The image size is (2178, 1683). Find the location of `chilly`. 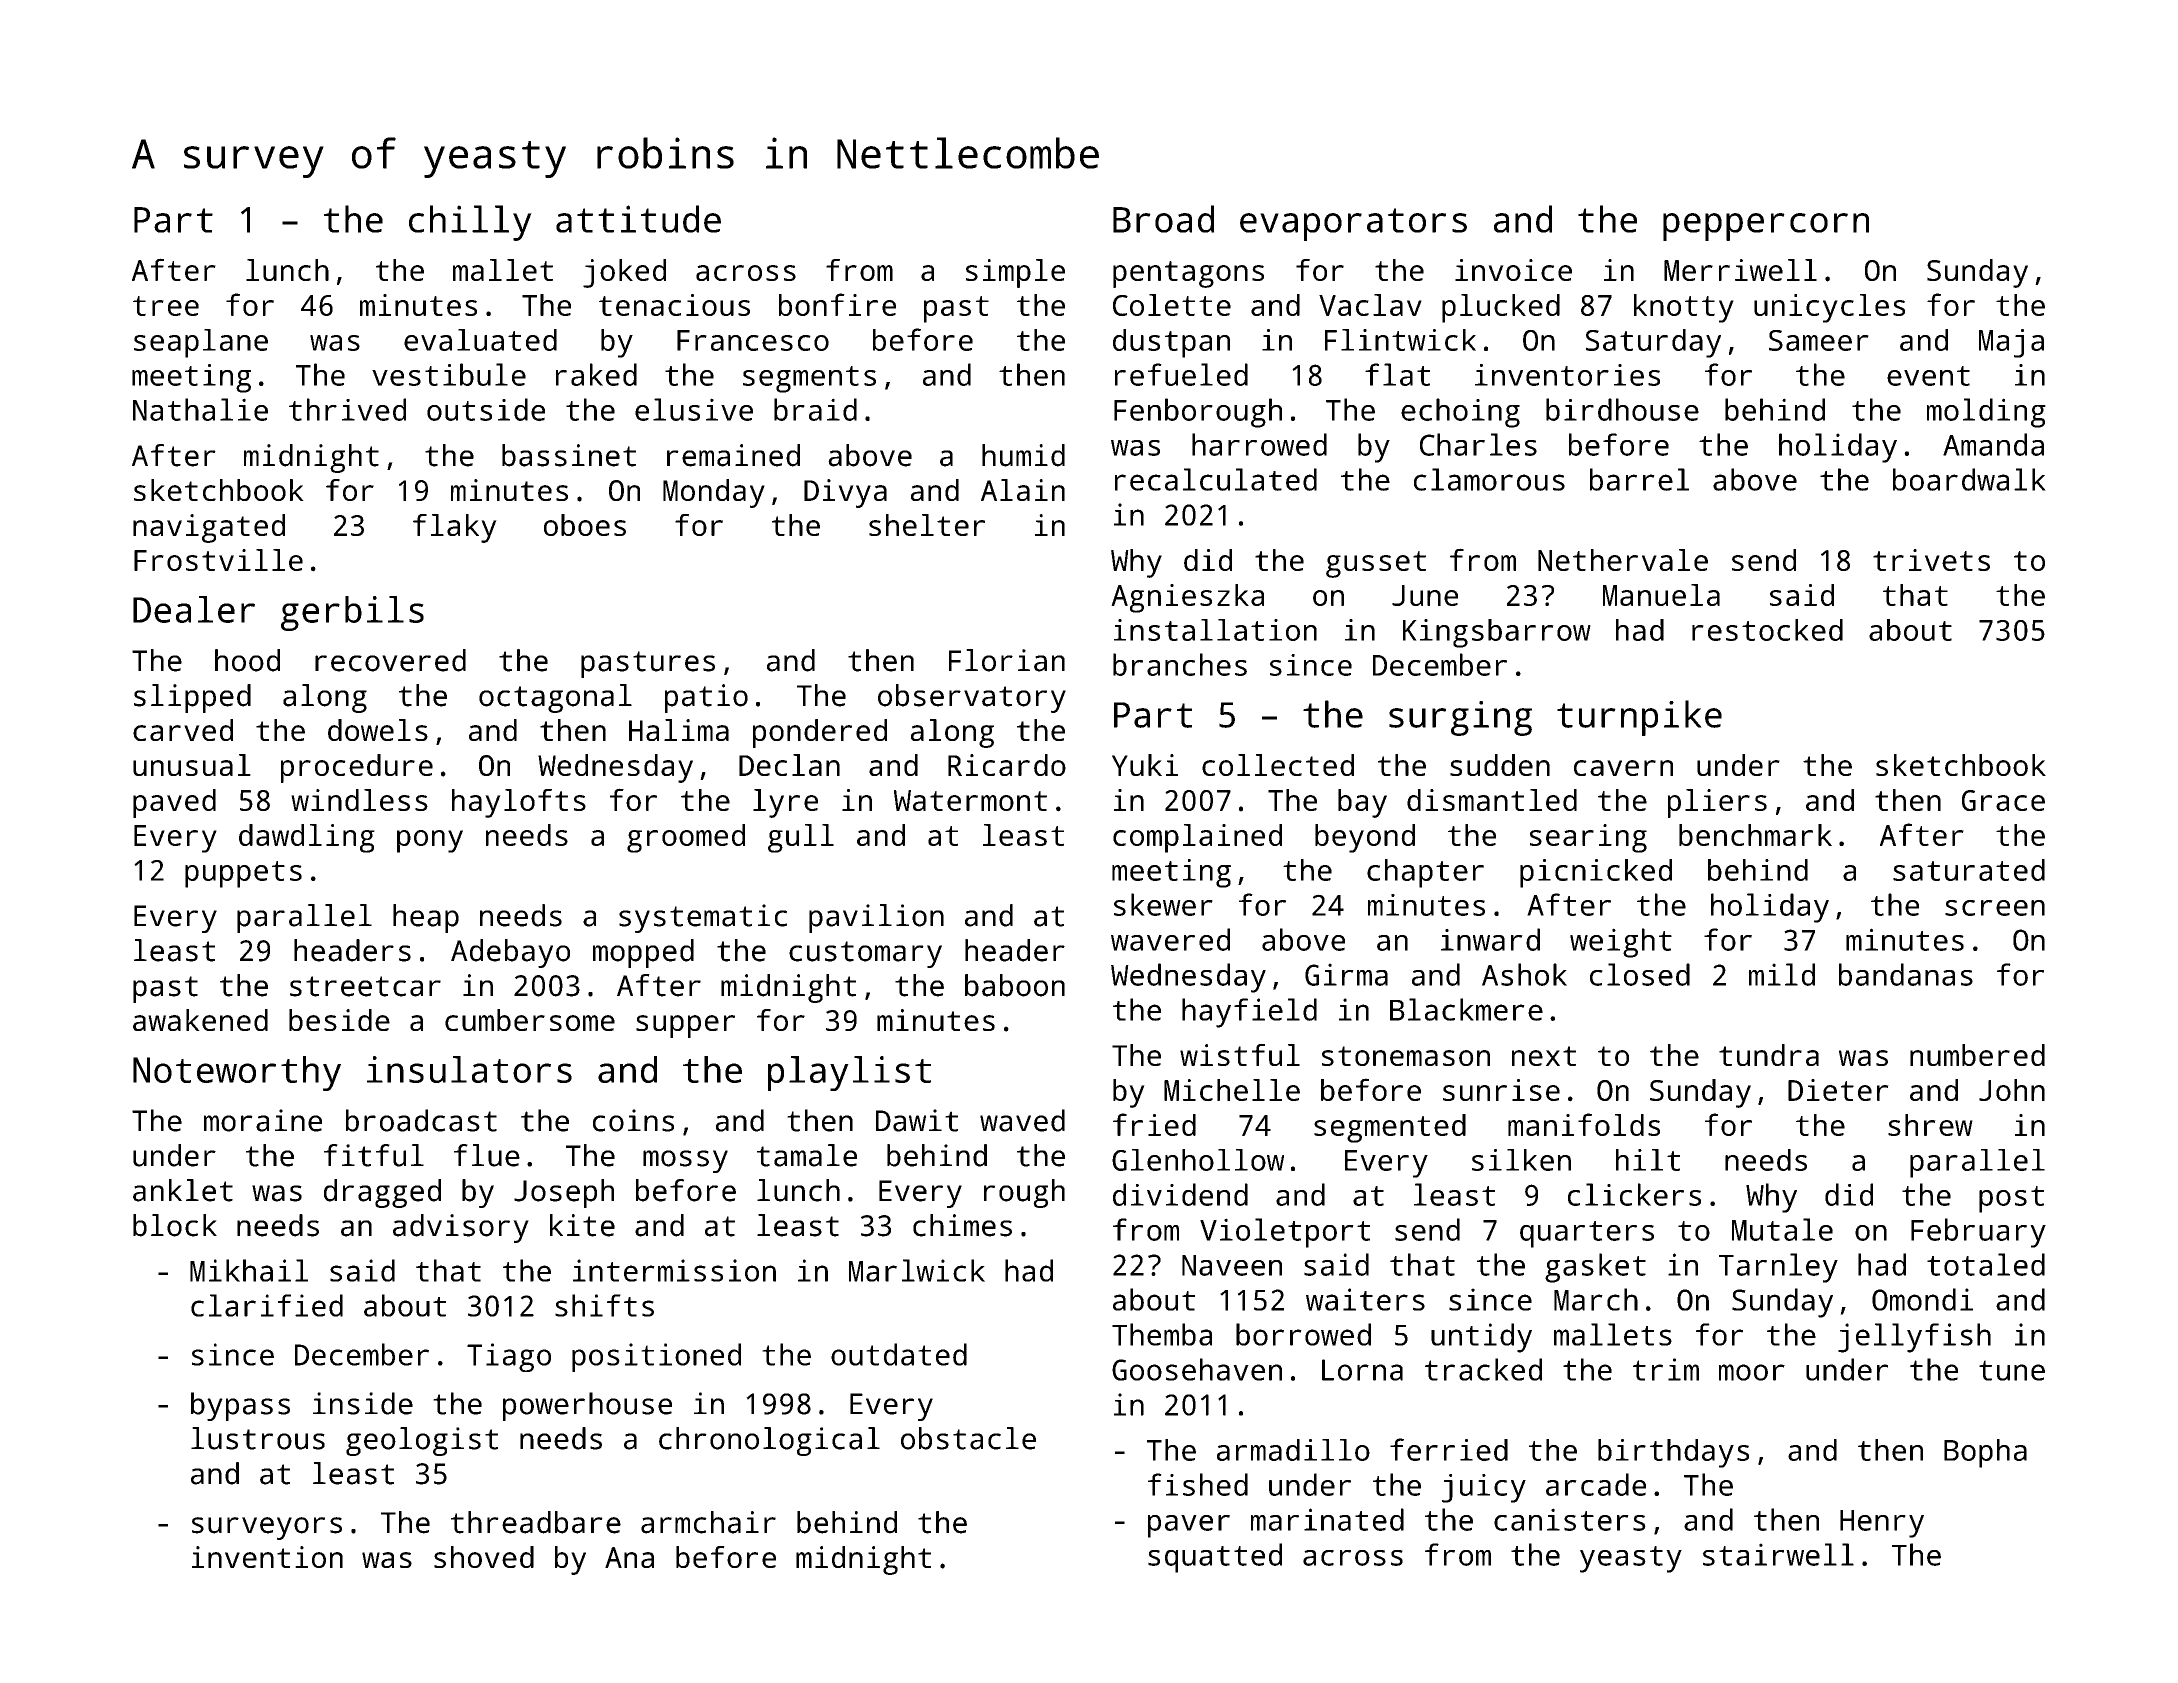

chilly is located at coordinates (470, 223).
